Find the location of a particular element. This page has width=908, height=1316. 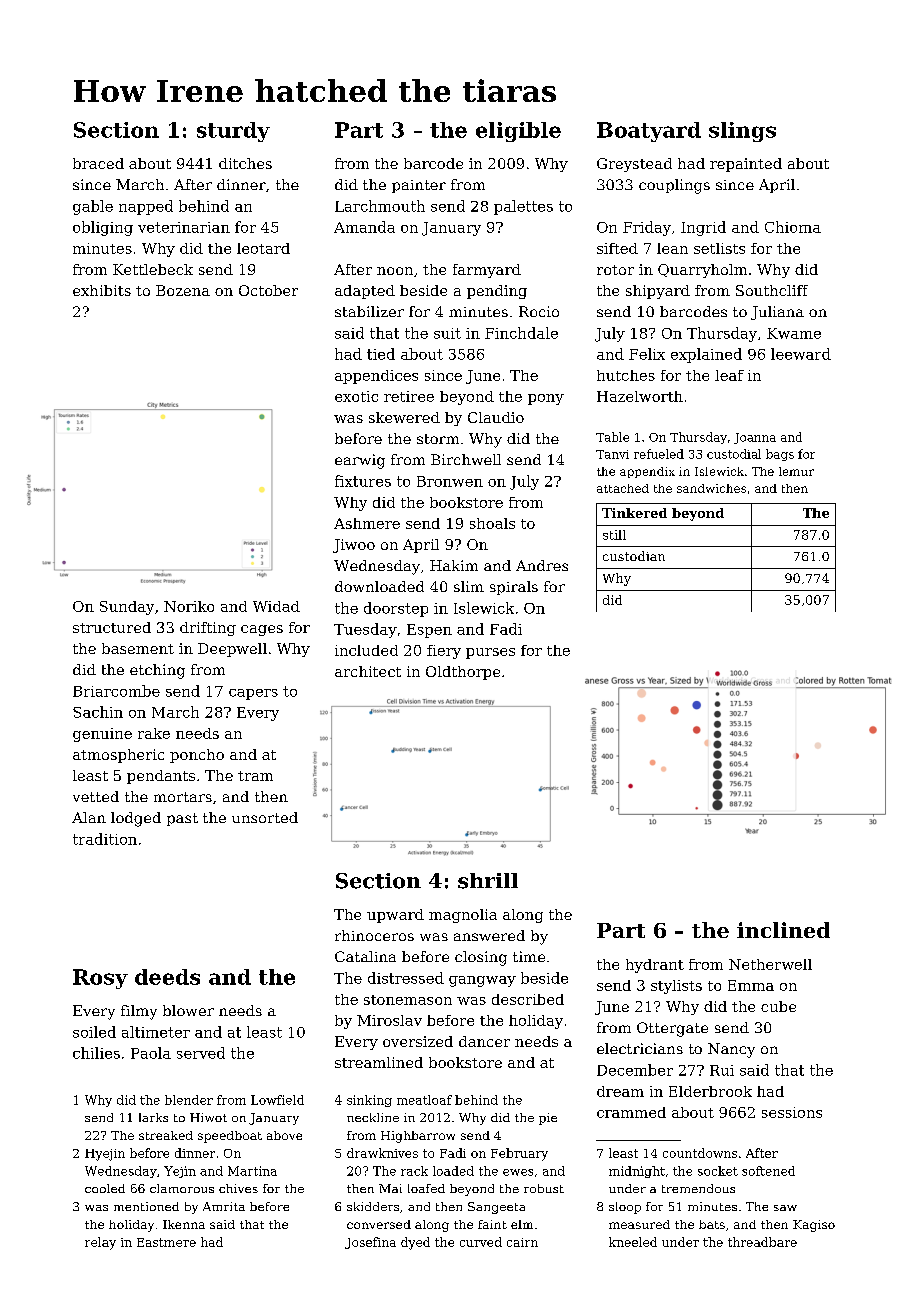

storm is located at coordinates (438, 439).
